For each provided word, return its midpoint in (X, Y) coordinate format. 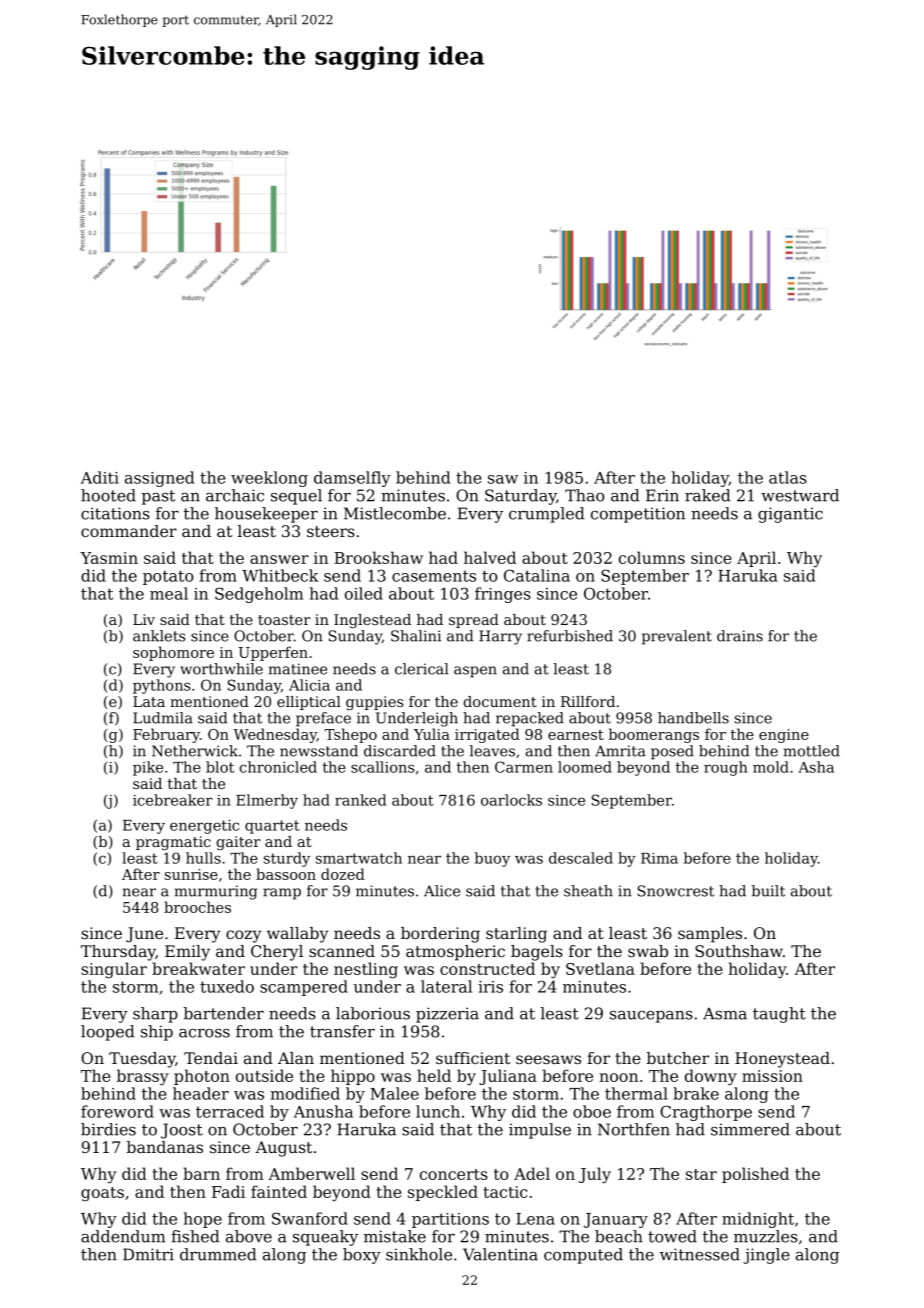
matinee (298, 669)
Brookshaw (378, 557)
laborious (373, 1013)
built (768, 891)
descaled (581, 858)
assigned (159, 479)
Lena (535, 1219)
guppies (374, 703)
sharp (155, 1015)
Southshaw (739, 951)
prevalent (677, 637)
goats (102, 1194)
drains (740, 636)
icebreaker (172, 800)
